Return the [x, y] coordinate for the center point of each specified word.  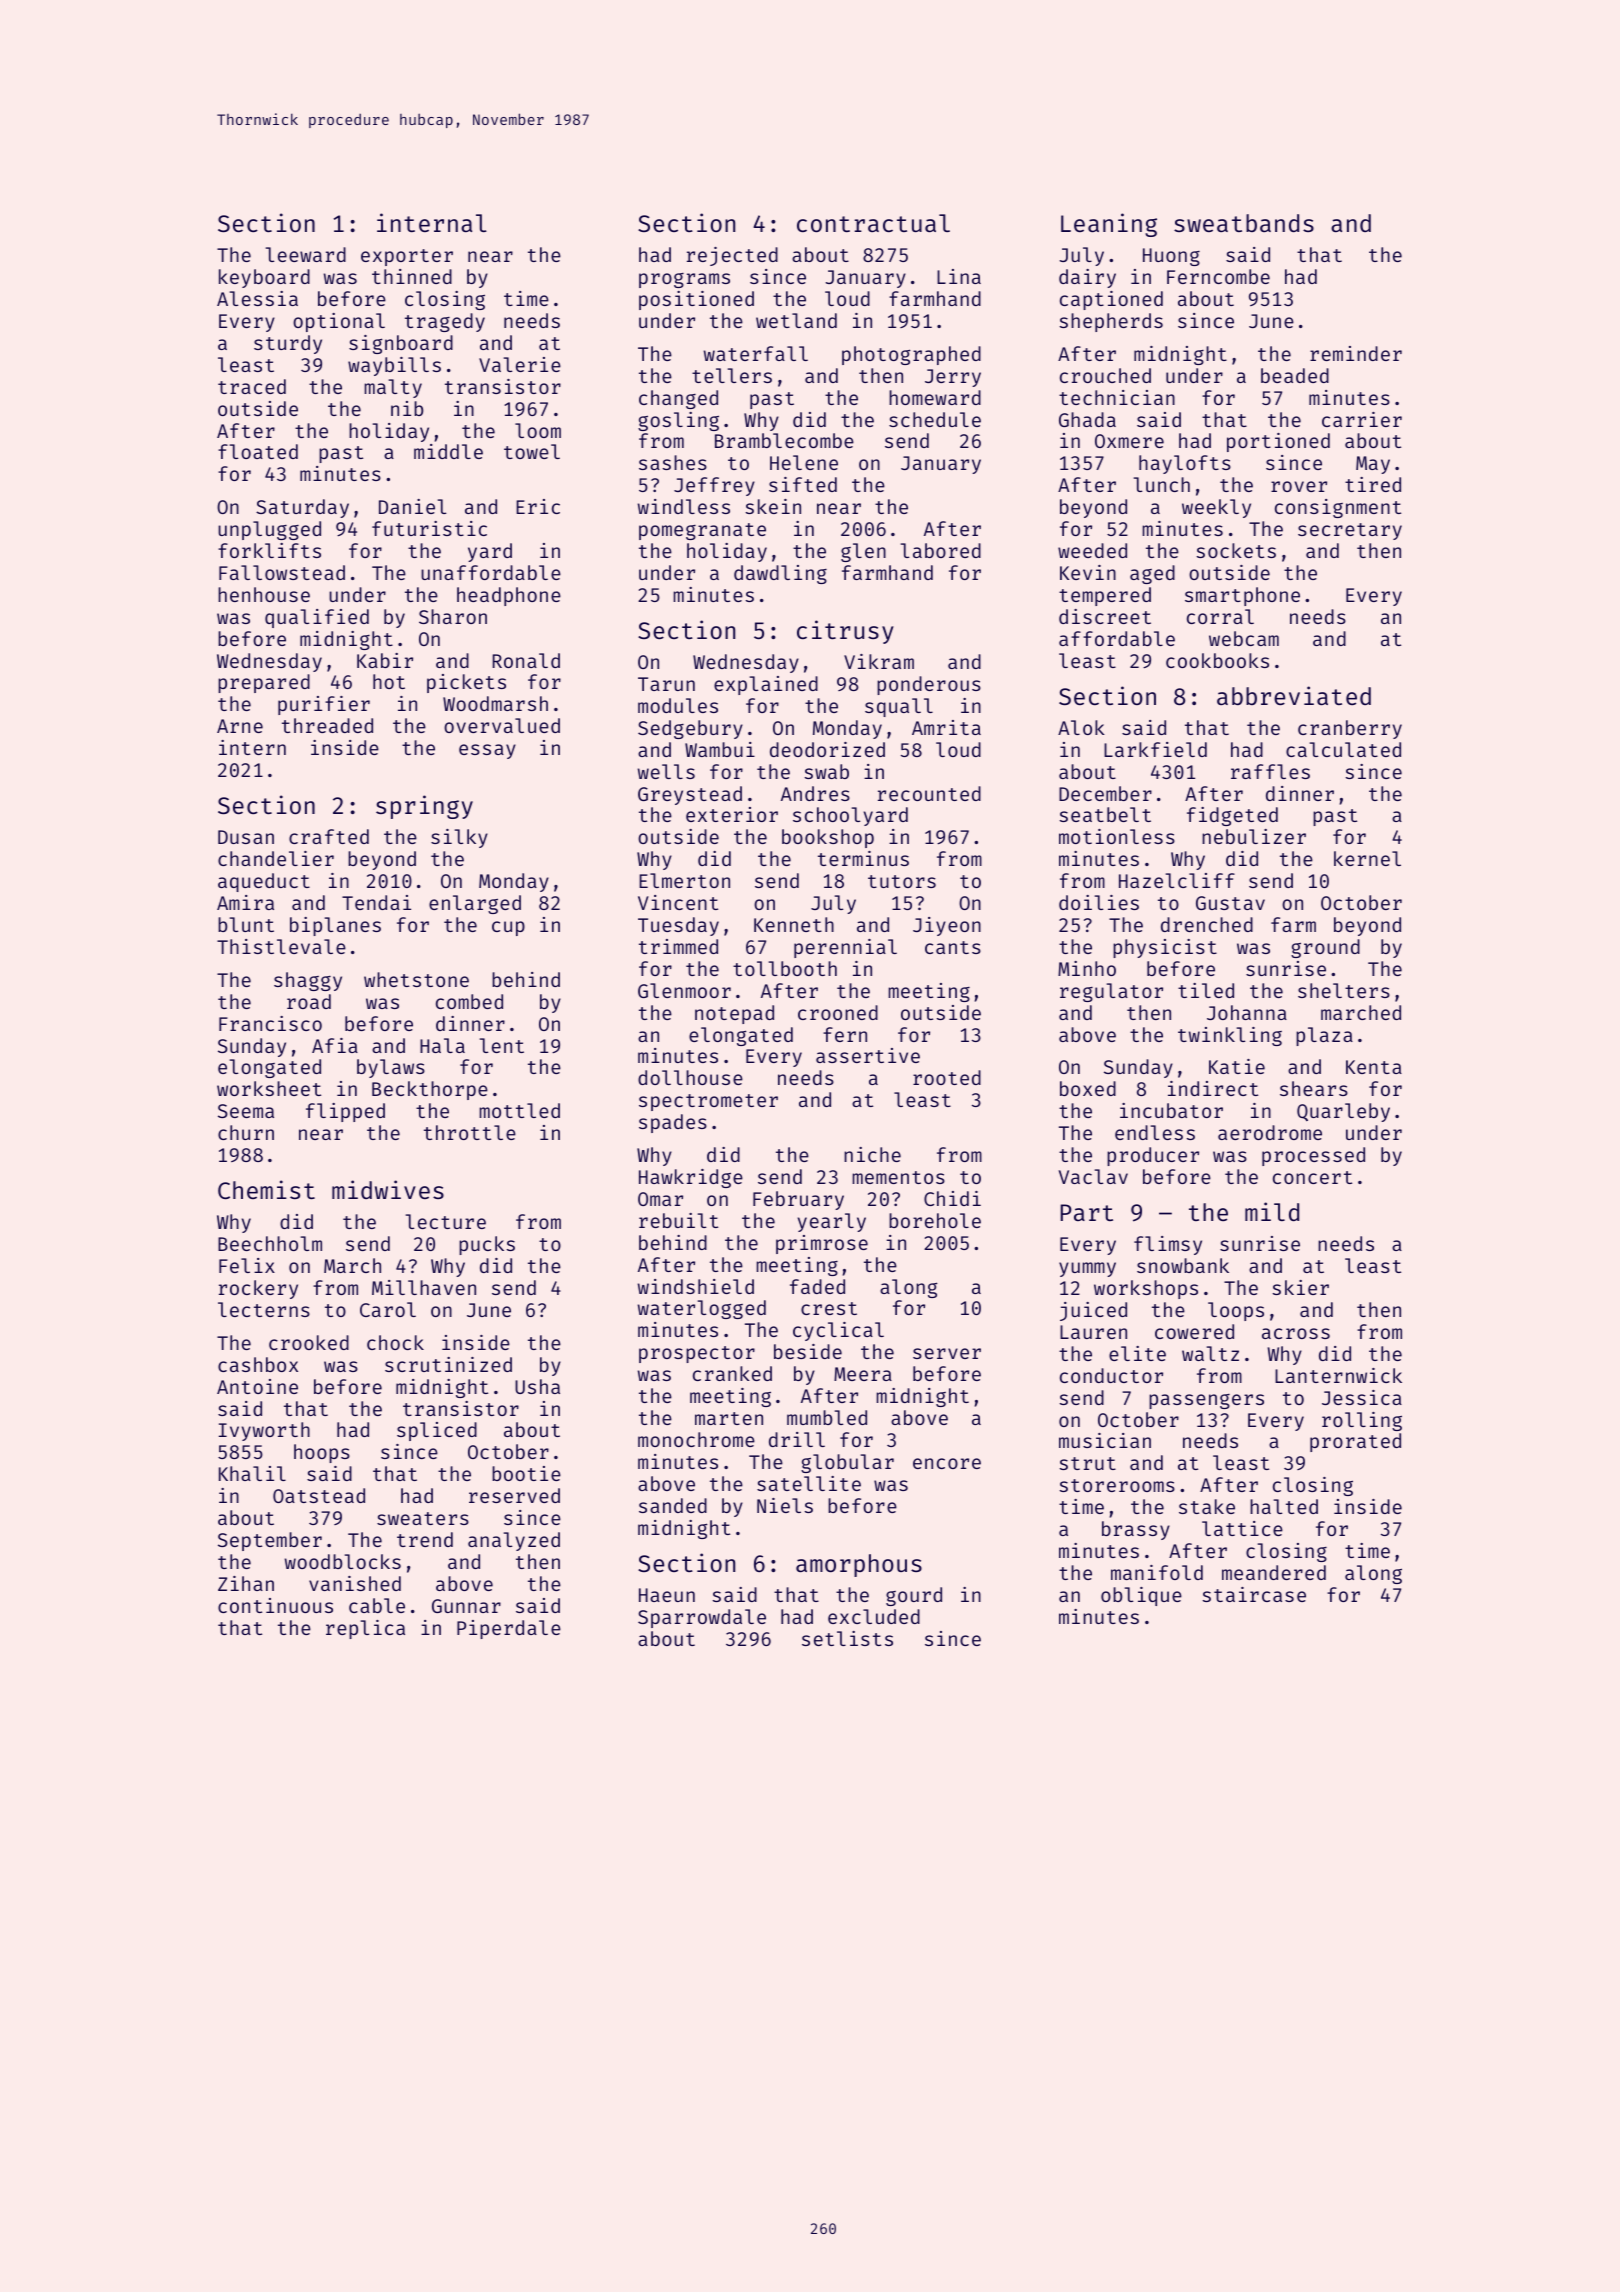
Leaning [1109, 225]
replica [365, 1629]
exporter [407, 257]
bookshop [828, 838]
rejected [732, 256]
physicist [1165, 948]
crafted [329, 836]
